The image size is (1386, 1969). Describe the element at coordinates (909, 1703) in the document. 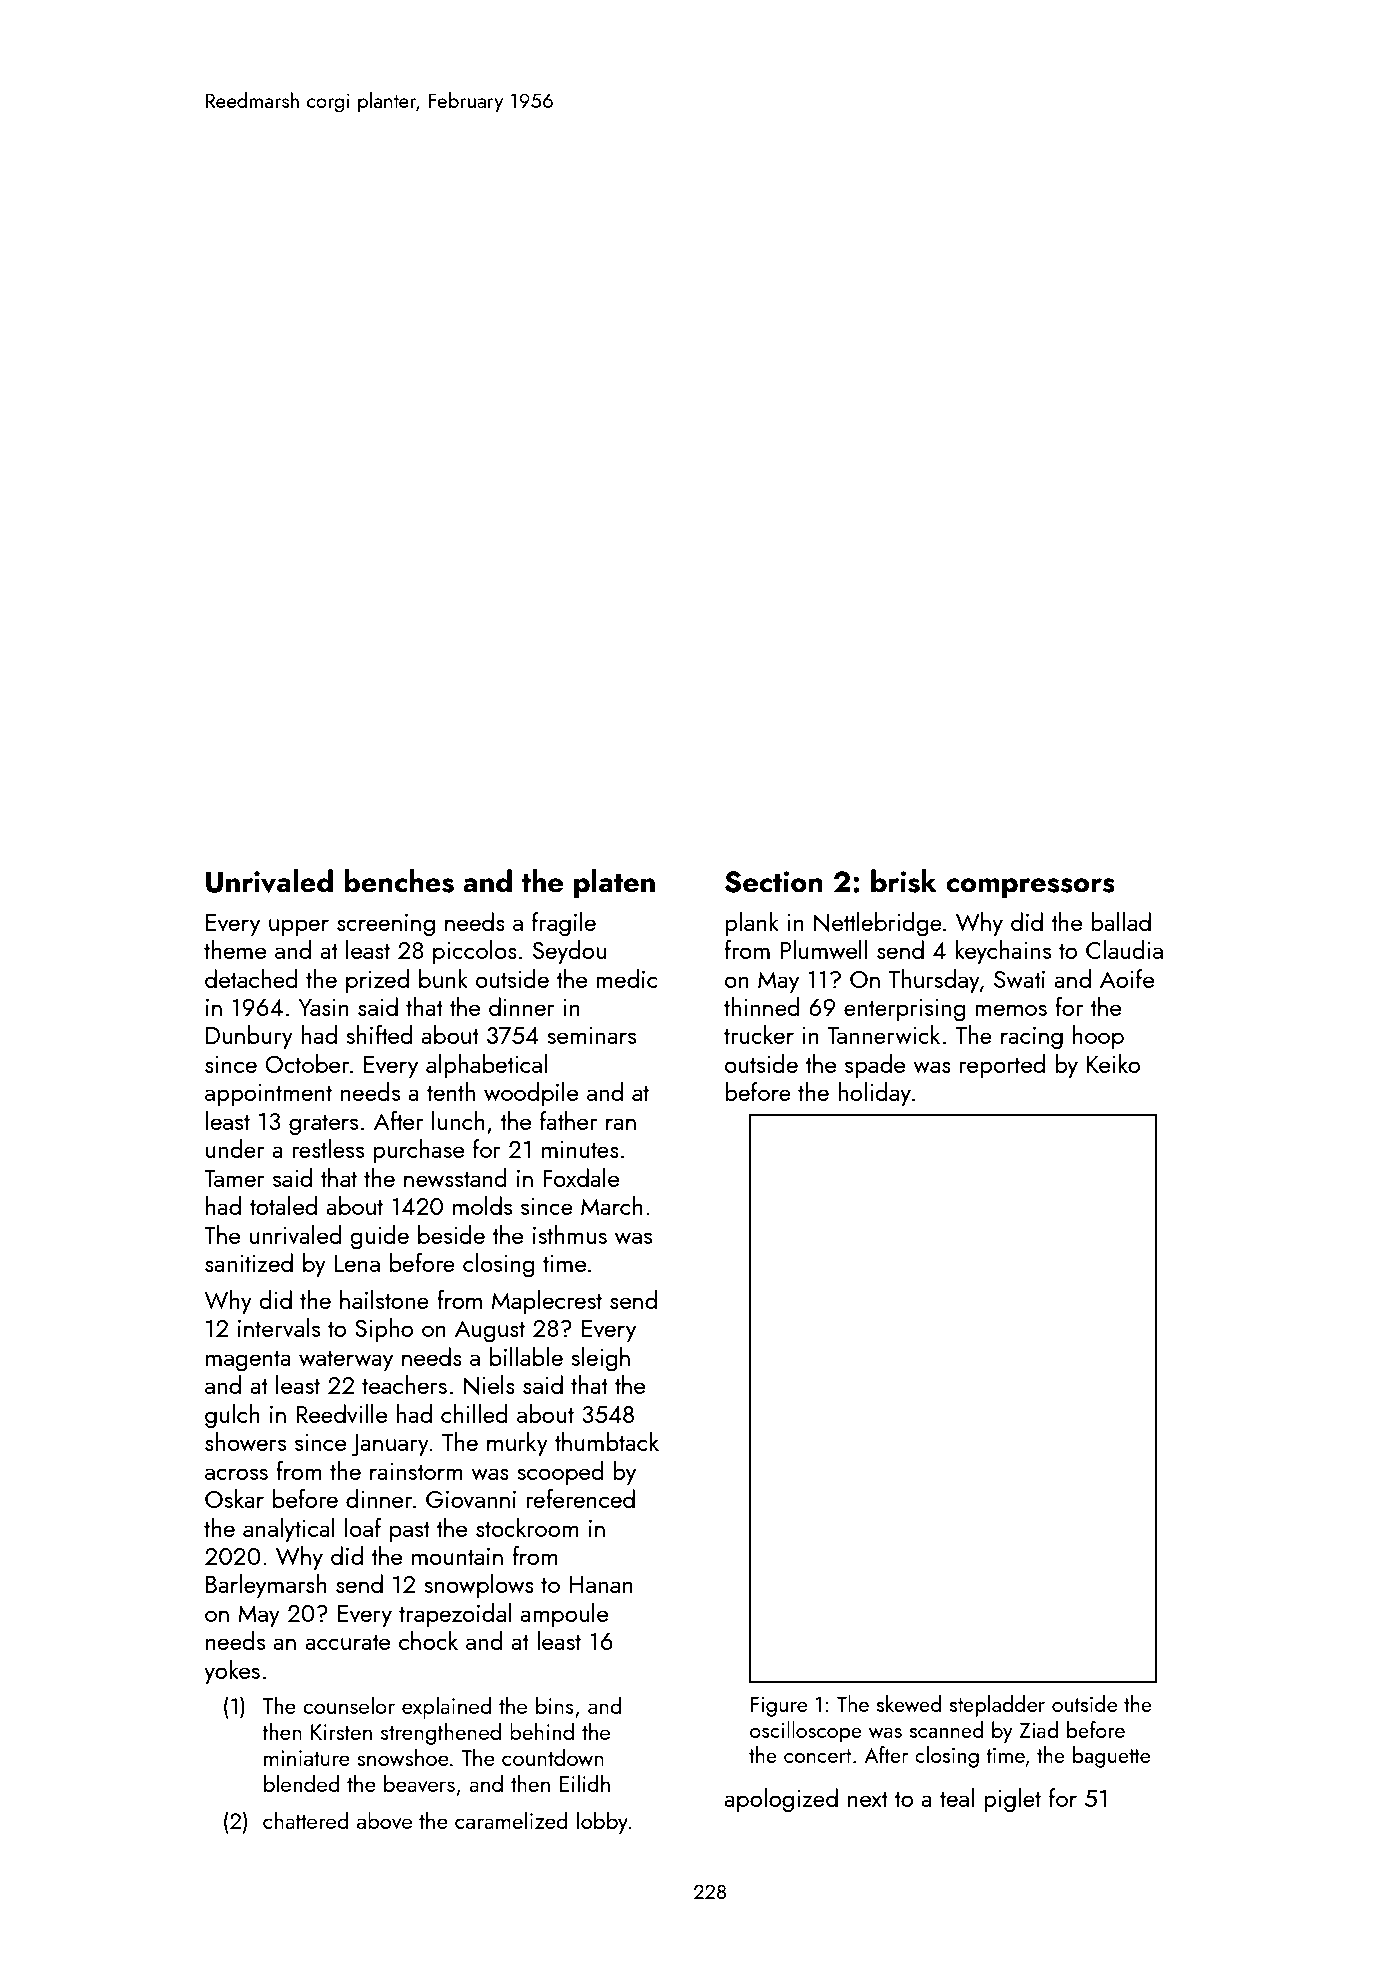

I see `skewed` at that location.
